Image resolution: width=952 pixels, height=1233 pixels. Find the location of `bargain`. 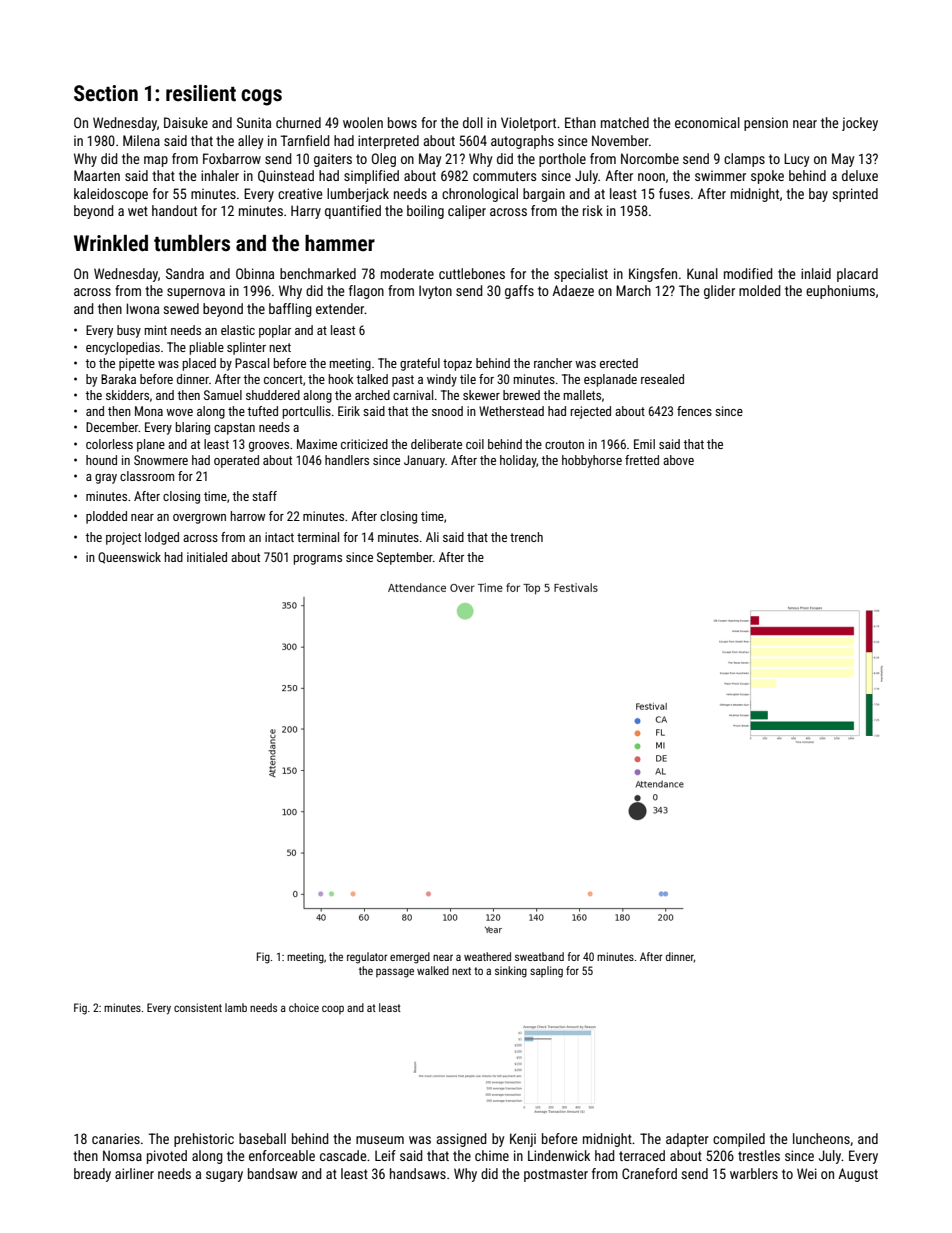

bargain is located at coordinates (544, 195).
